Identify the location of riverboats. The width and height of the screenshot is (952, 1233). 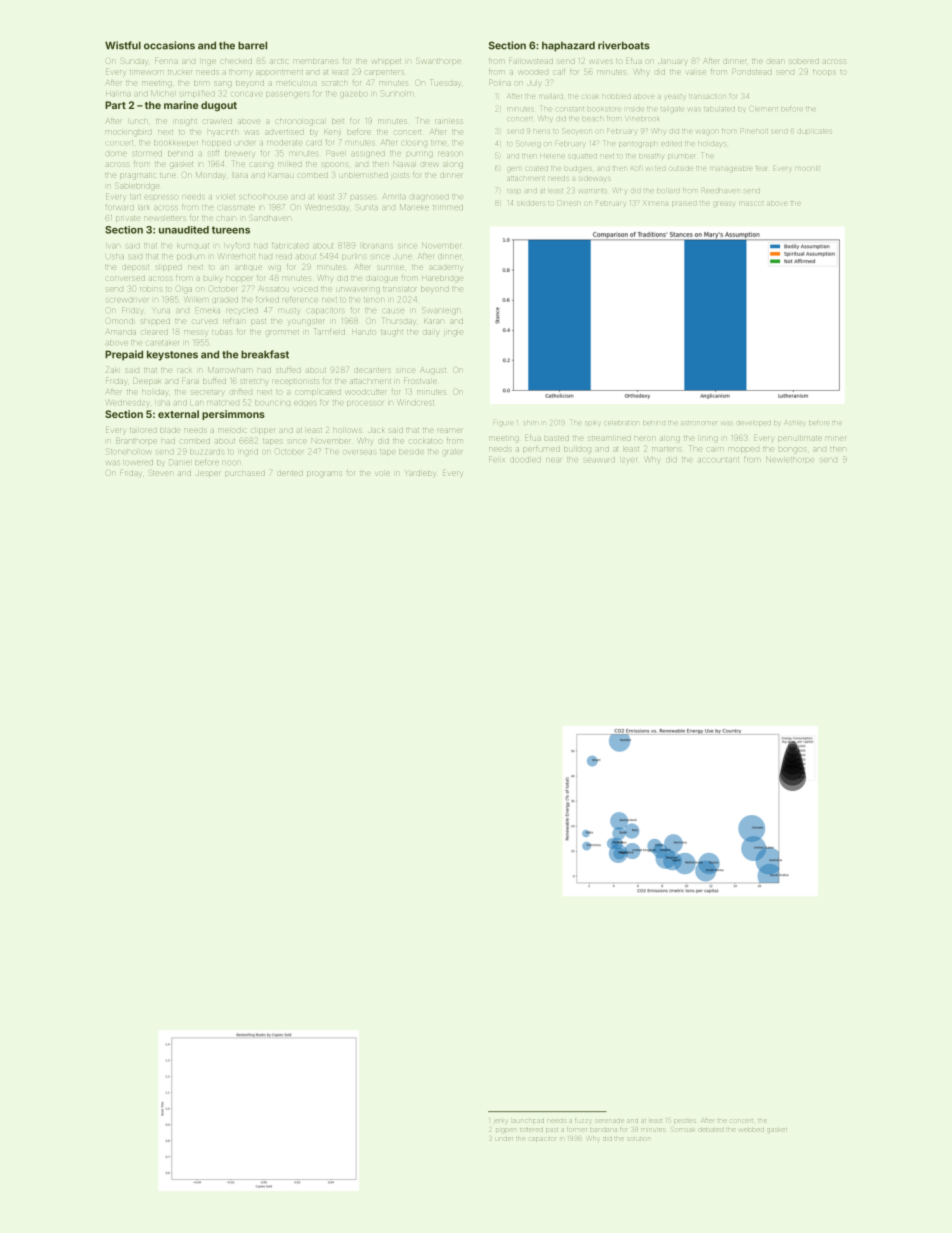
(624, 45).
